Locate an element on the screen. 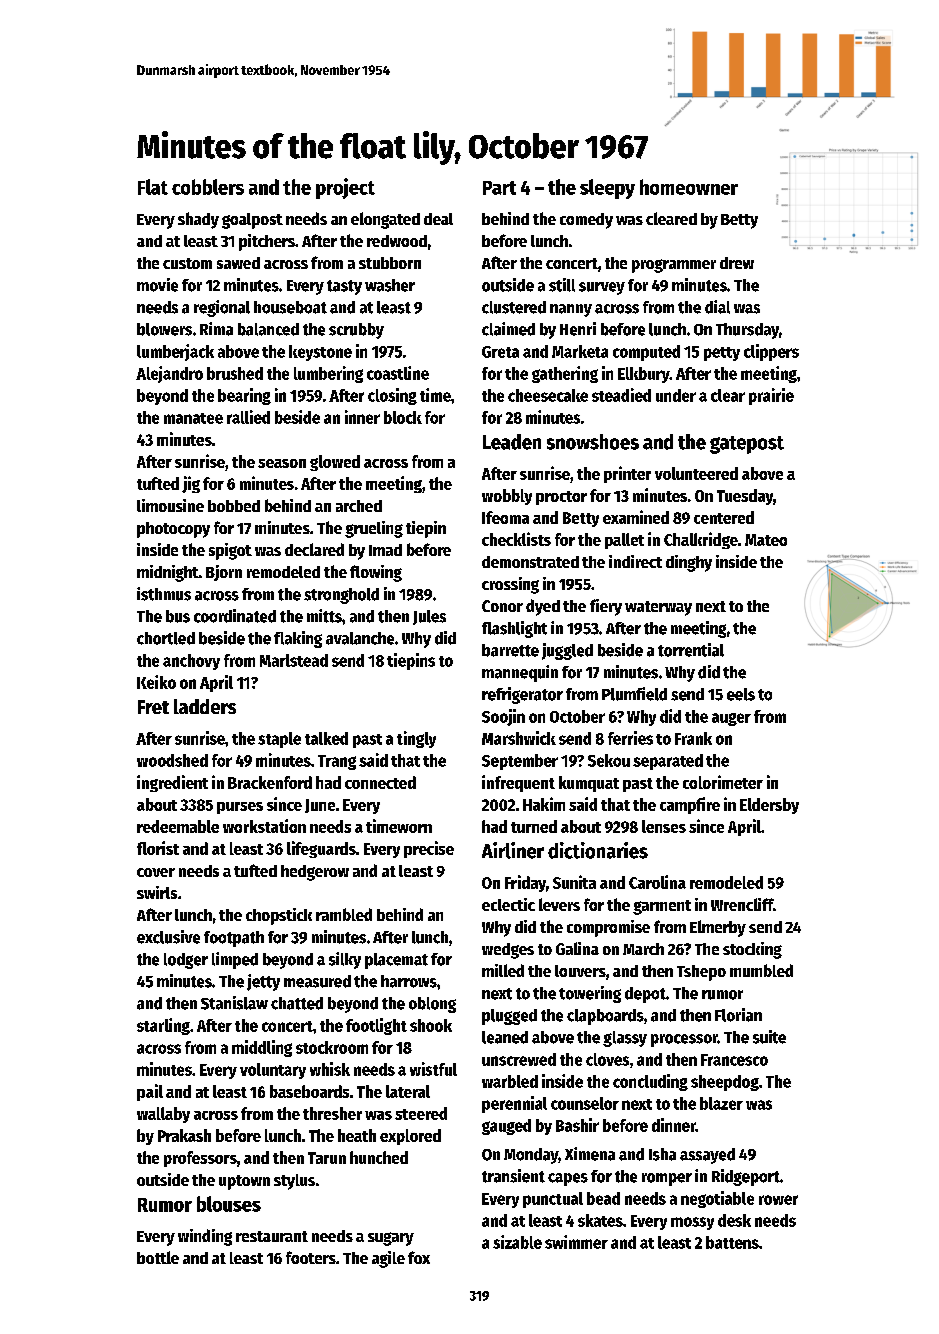 The height and width of the screenshot is (1334, 939). wistful is located at coordinates (433, 1069).
